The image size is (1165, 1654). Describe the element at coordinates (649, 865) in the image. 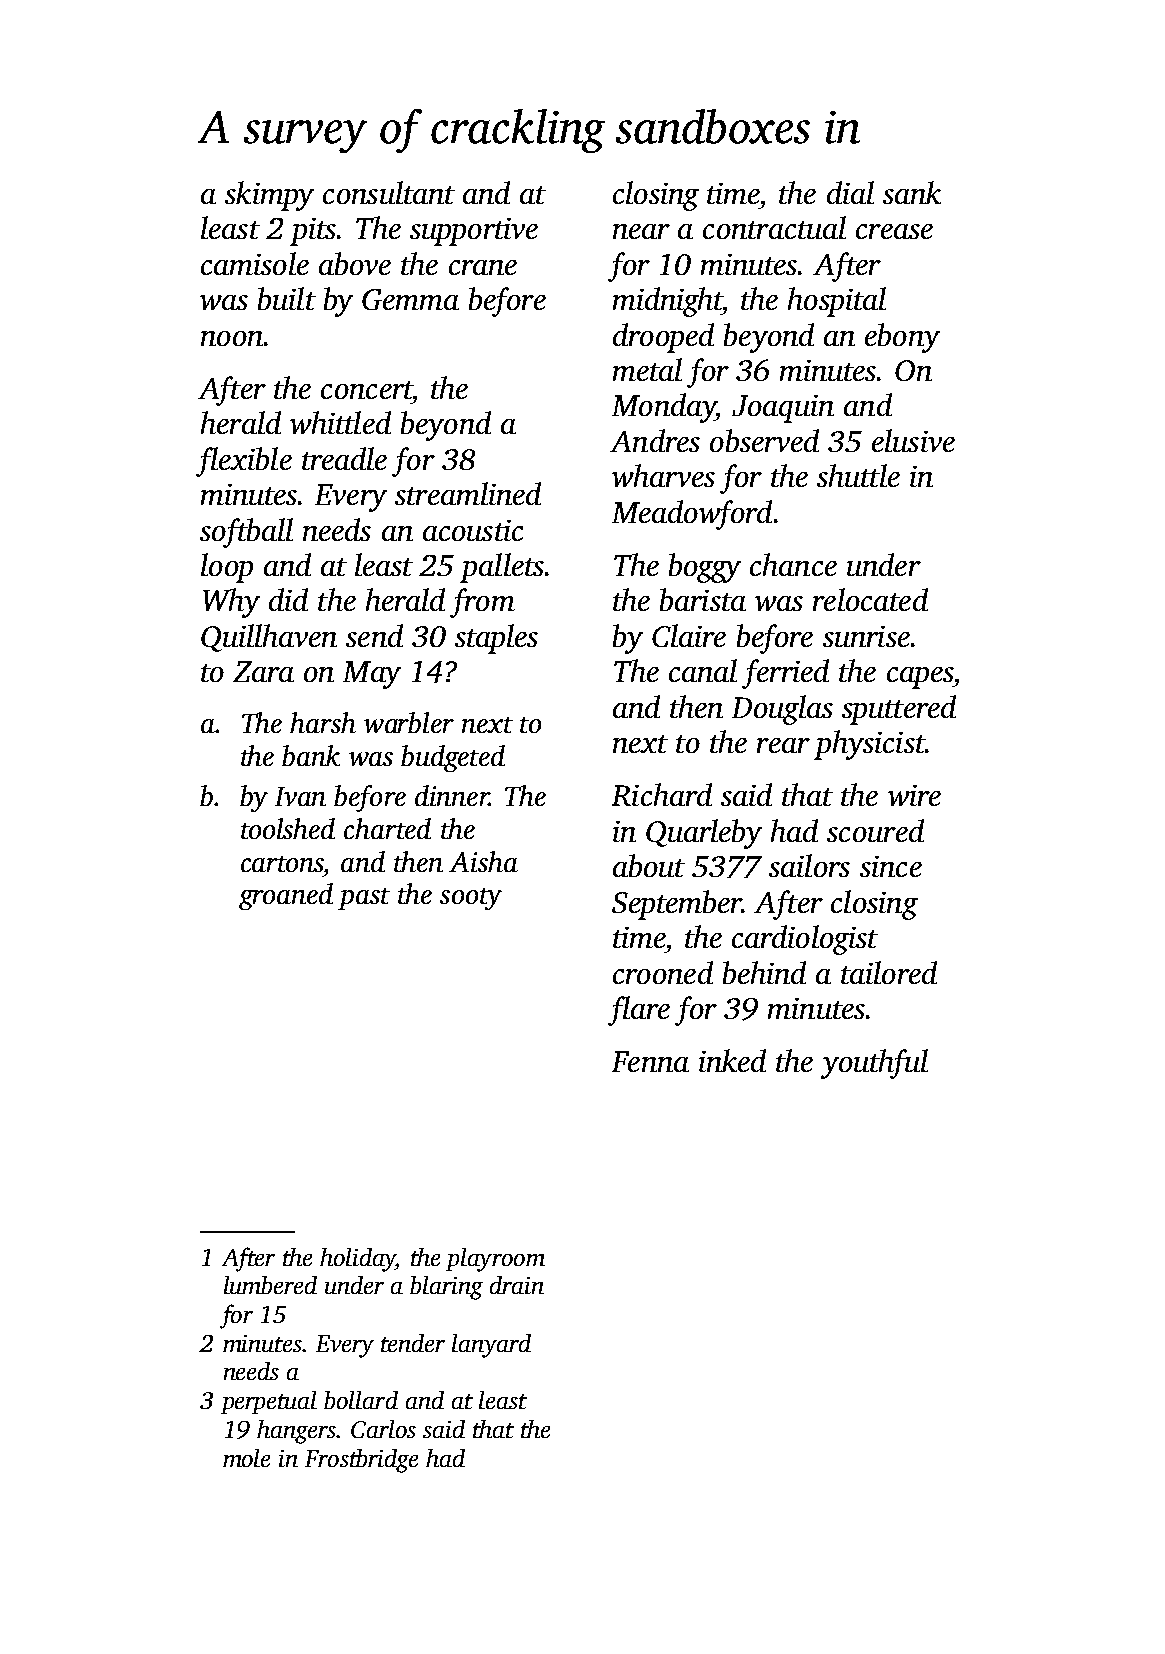

I see `about` at that location.
